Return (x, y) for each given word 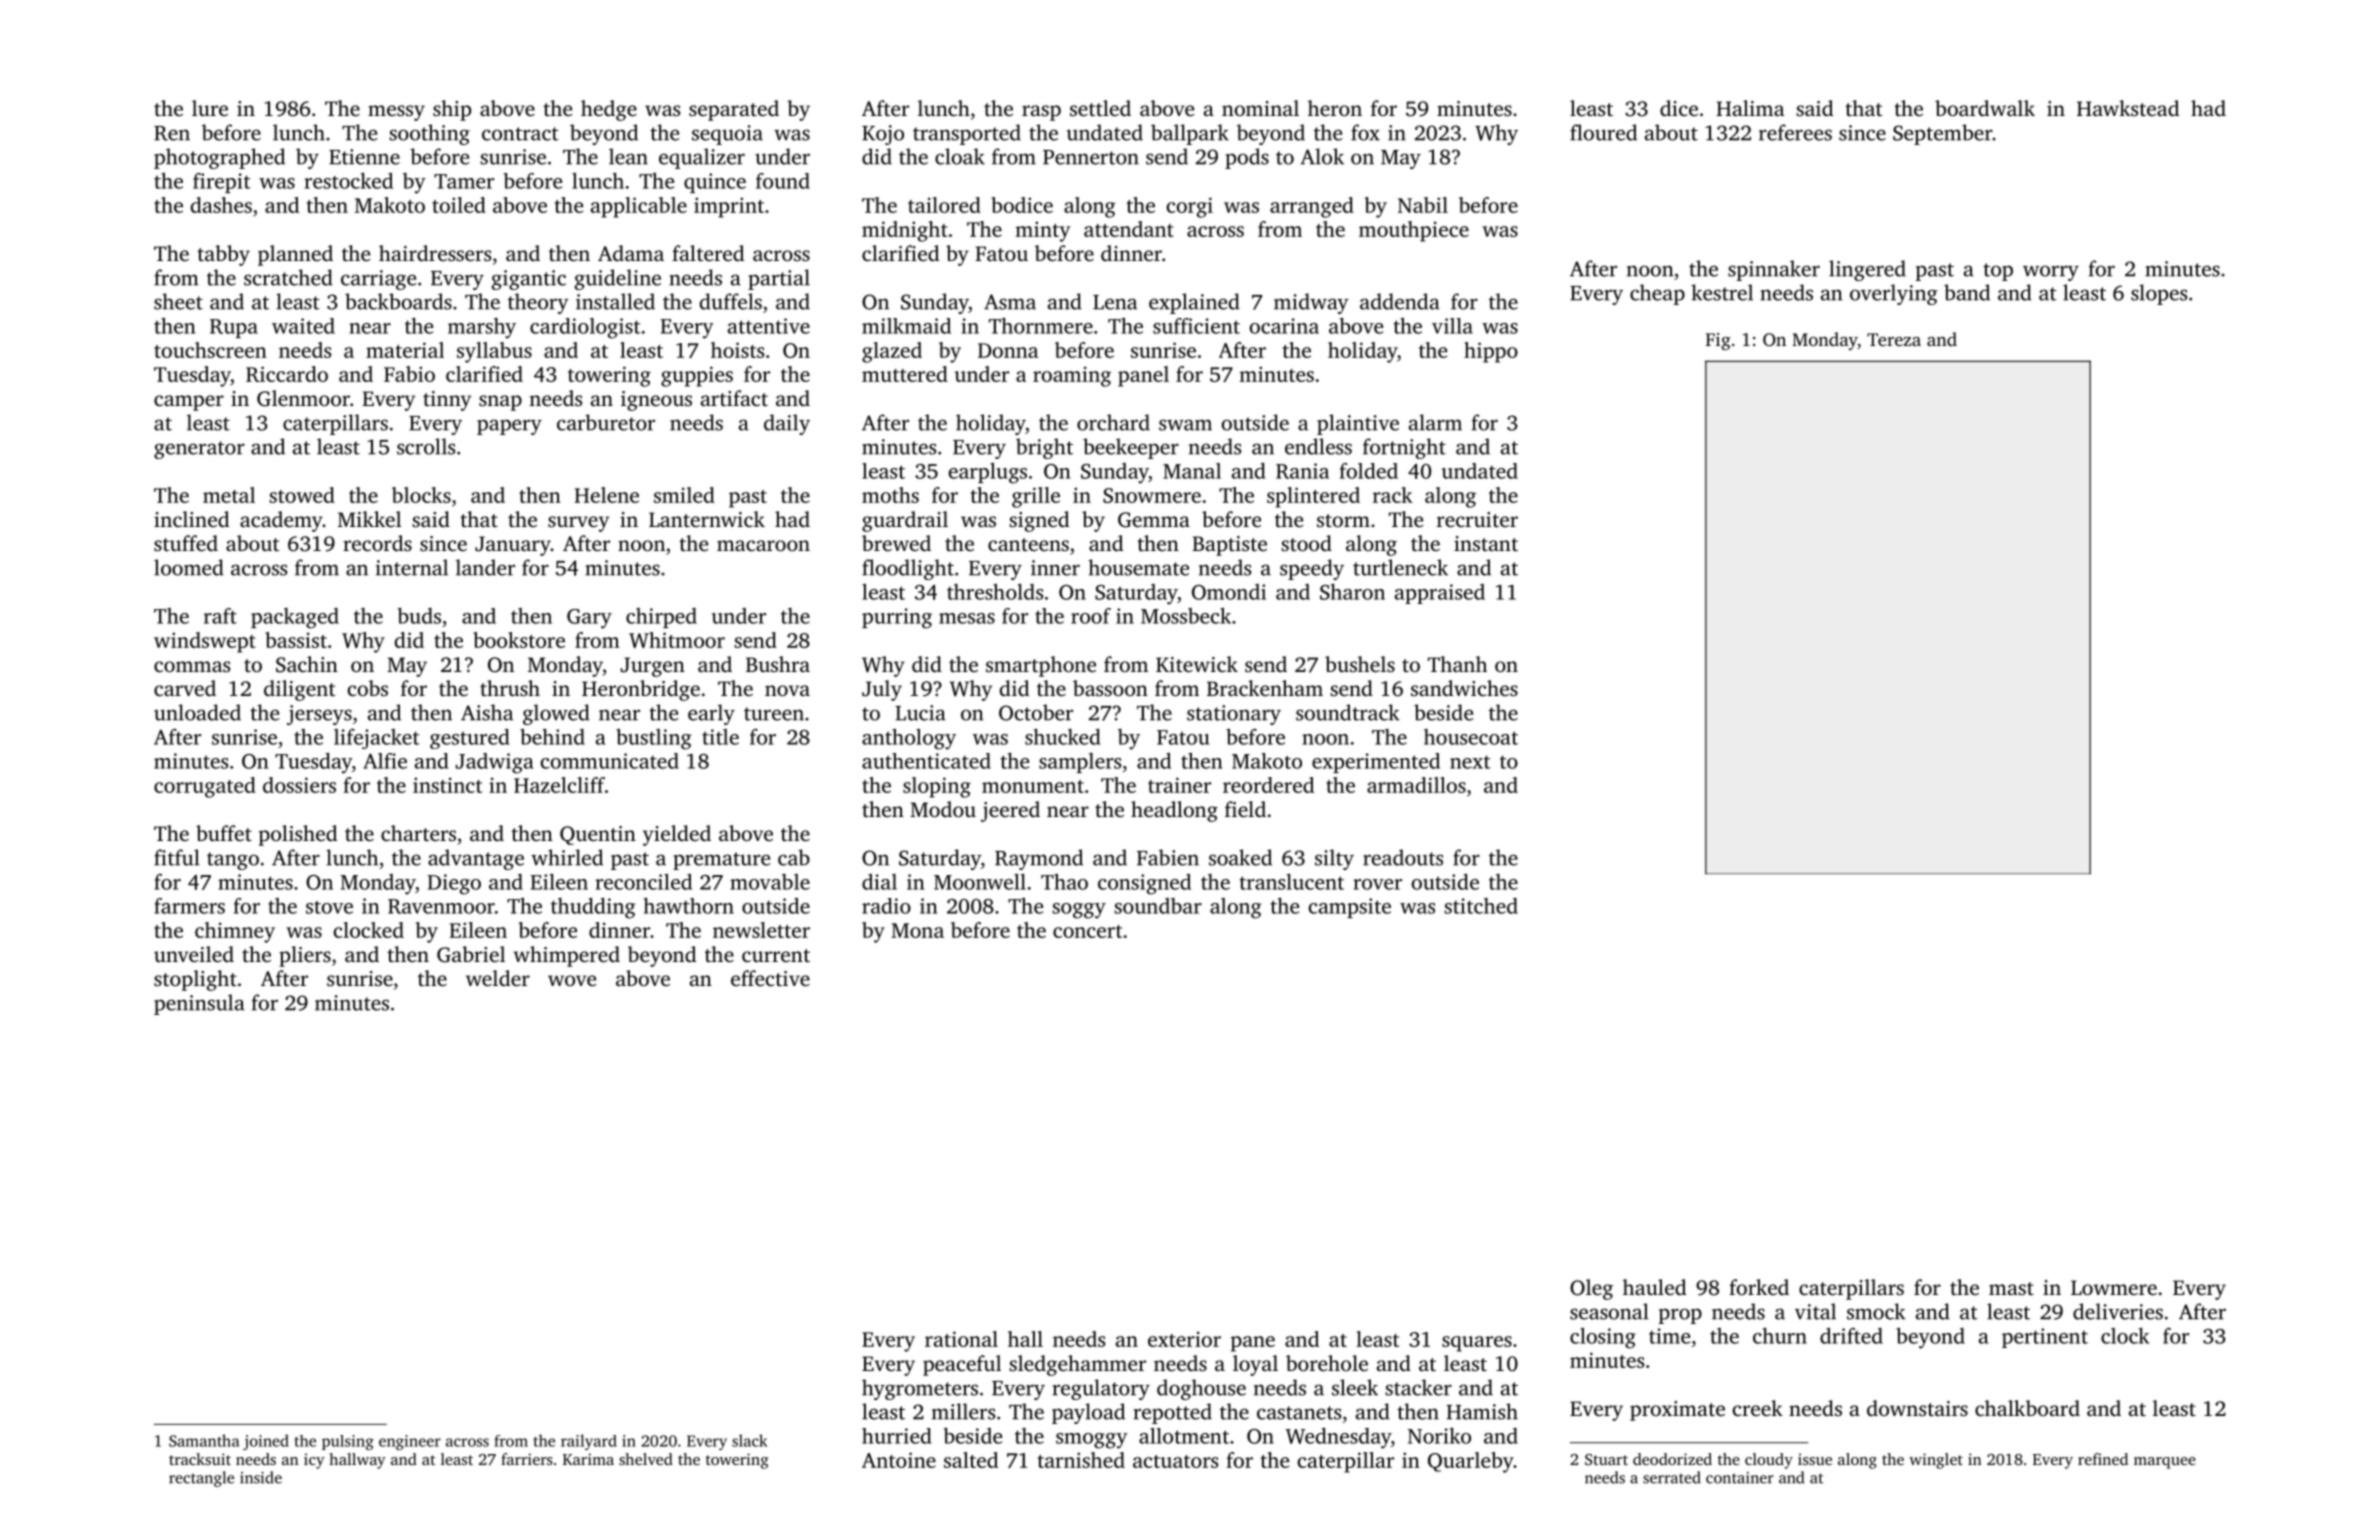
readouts (1403, 857)
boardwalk (1985, 108)
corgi (1190, 207)
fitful (177, 857)
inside (261, 1477)
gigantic (529, 280)
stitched (1481, 906)
